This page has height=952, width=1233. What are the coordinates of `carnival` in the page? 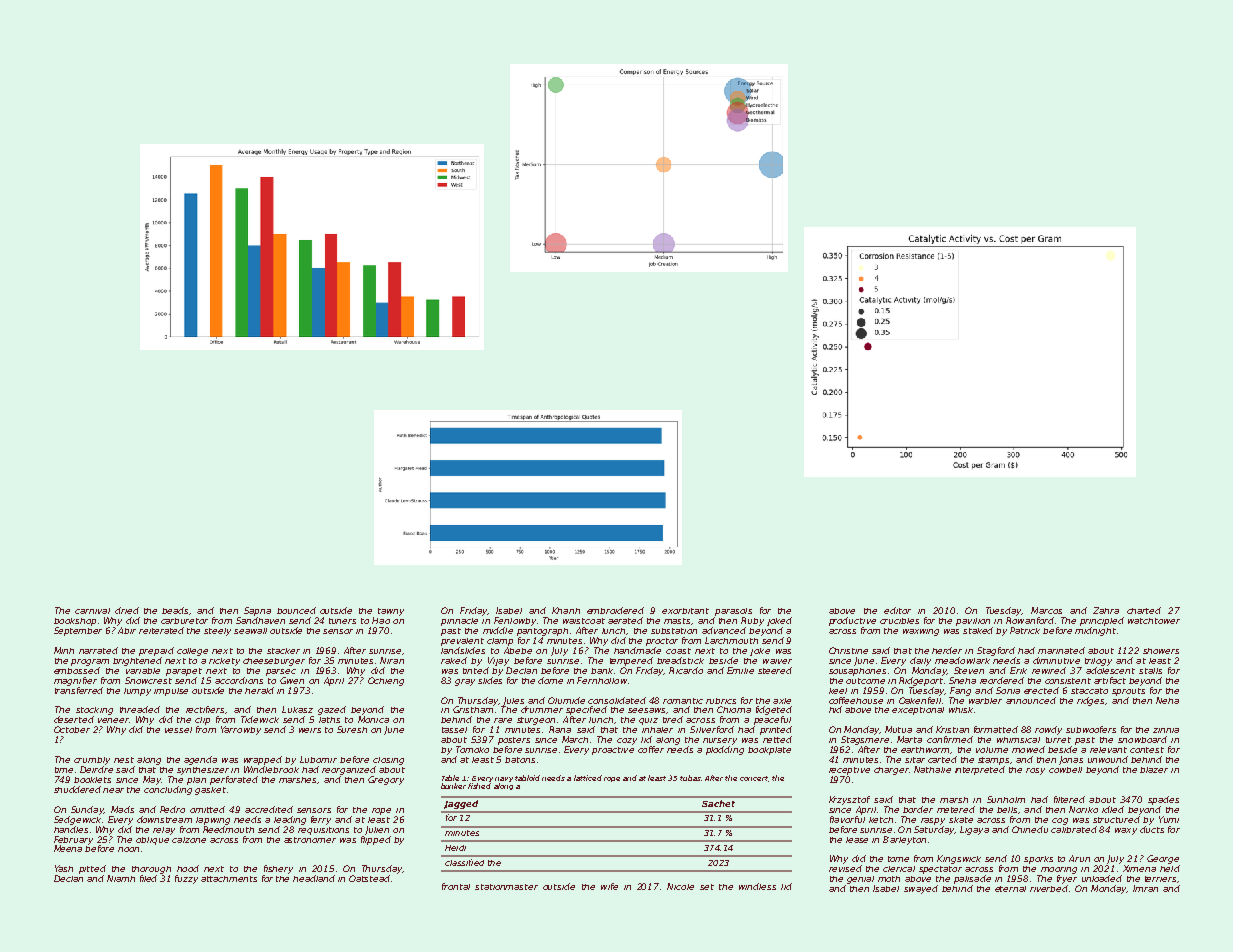 It's located at (92, 611).
